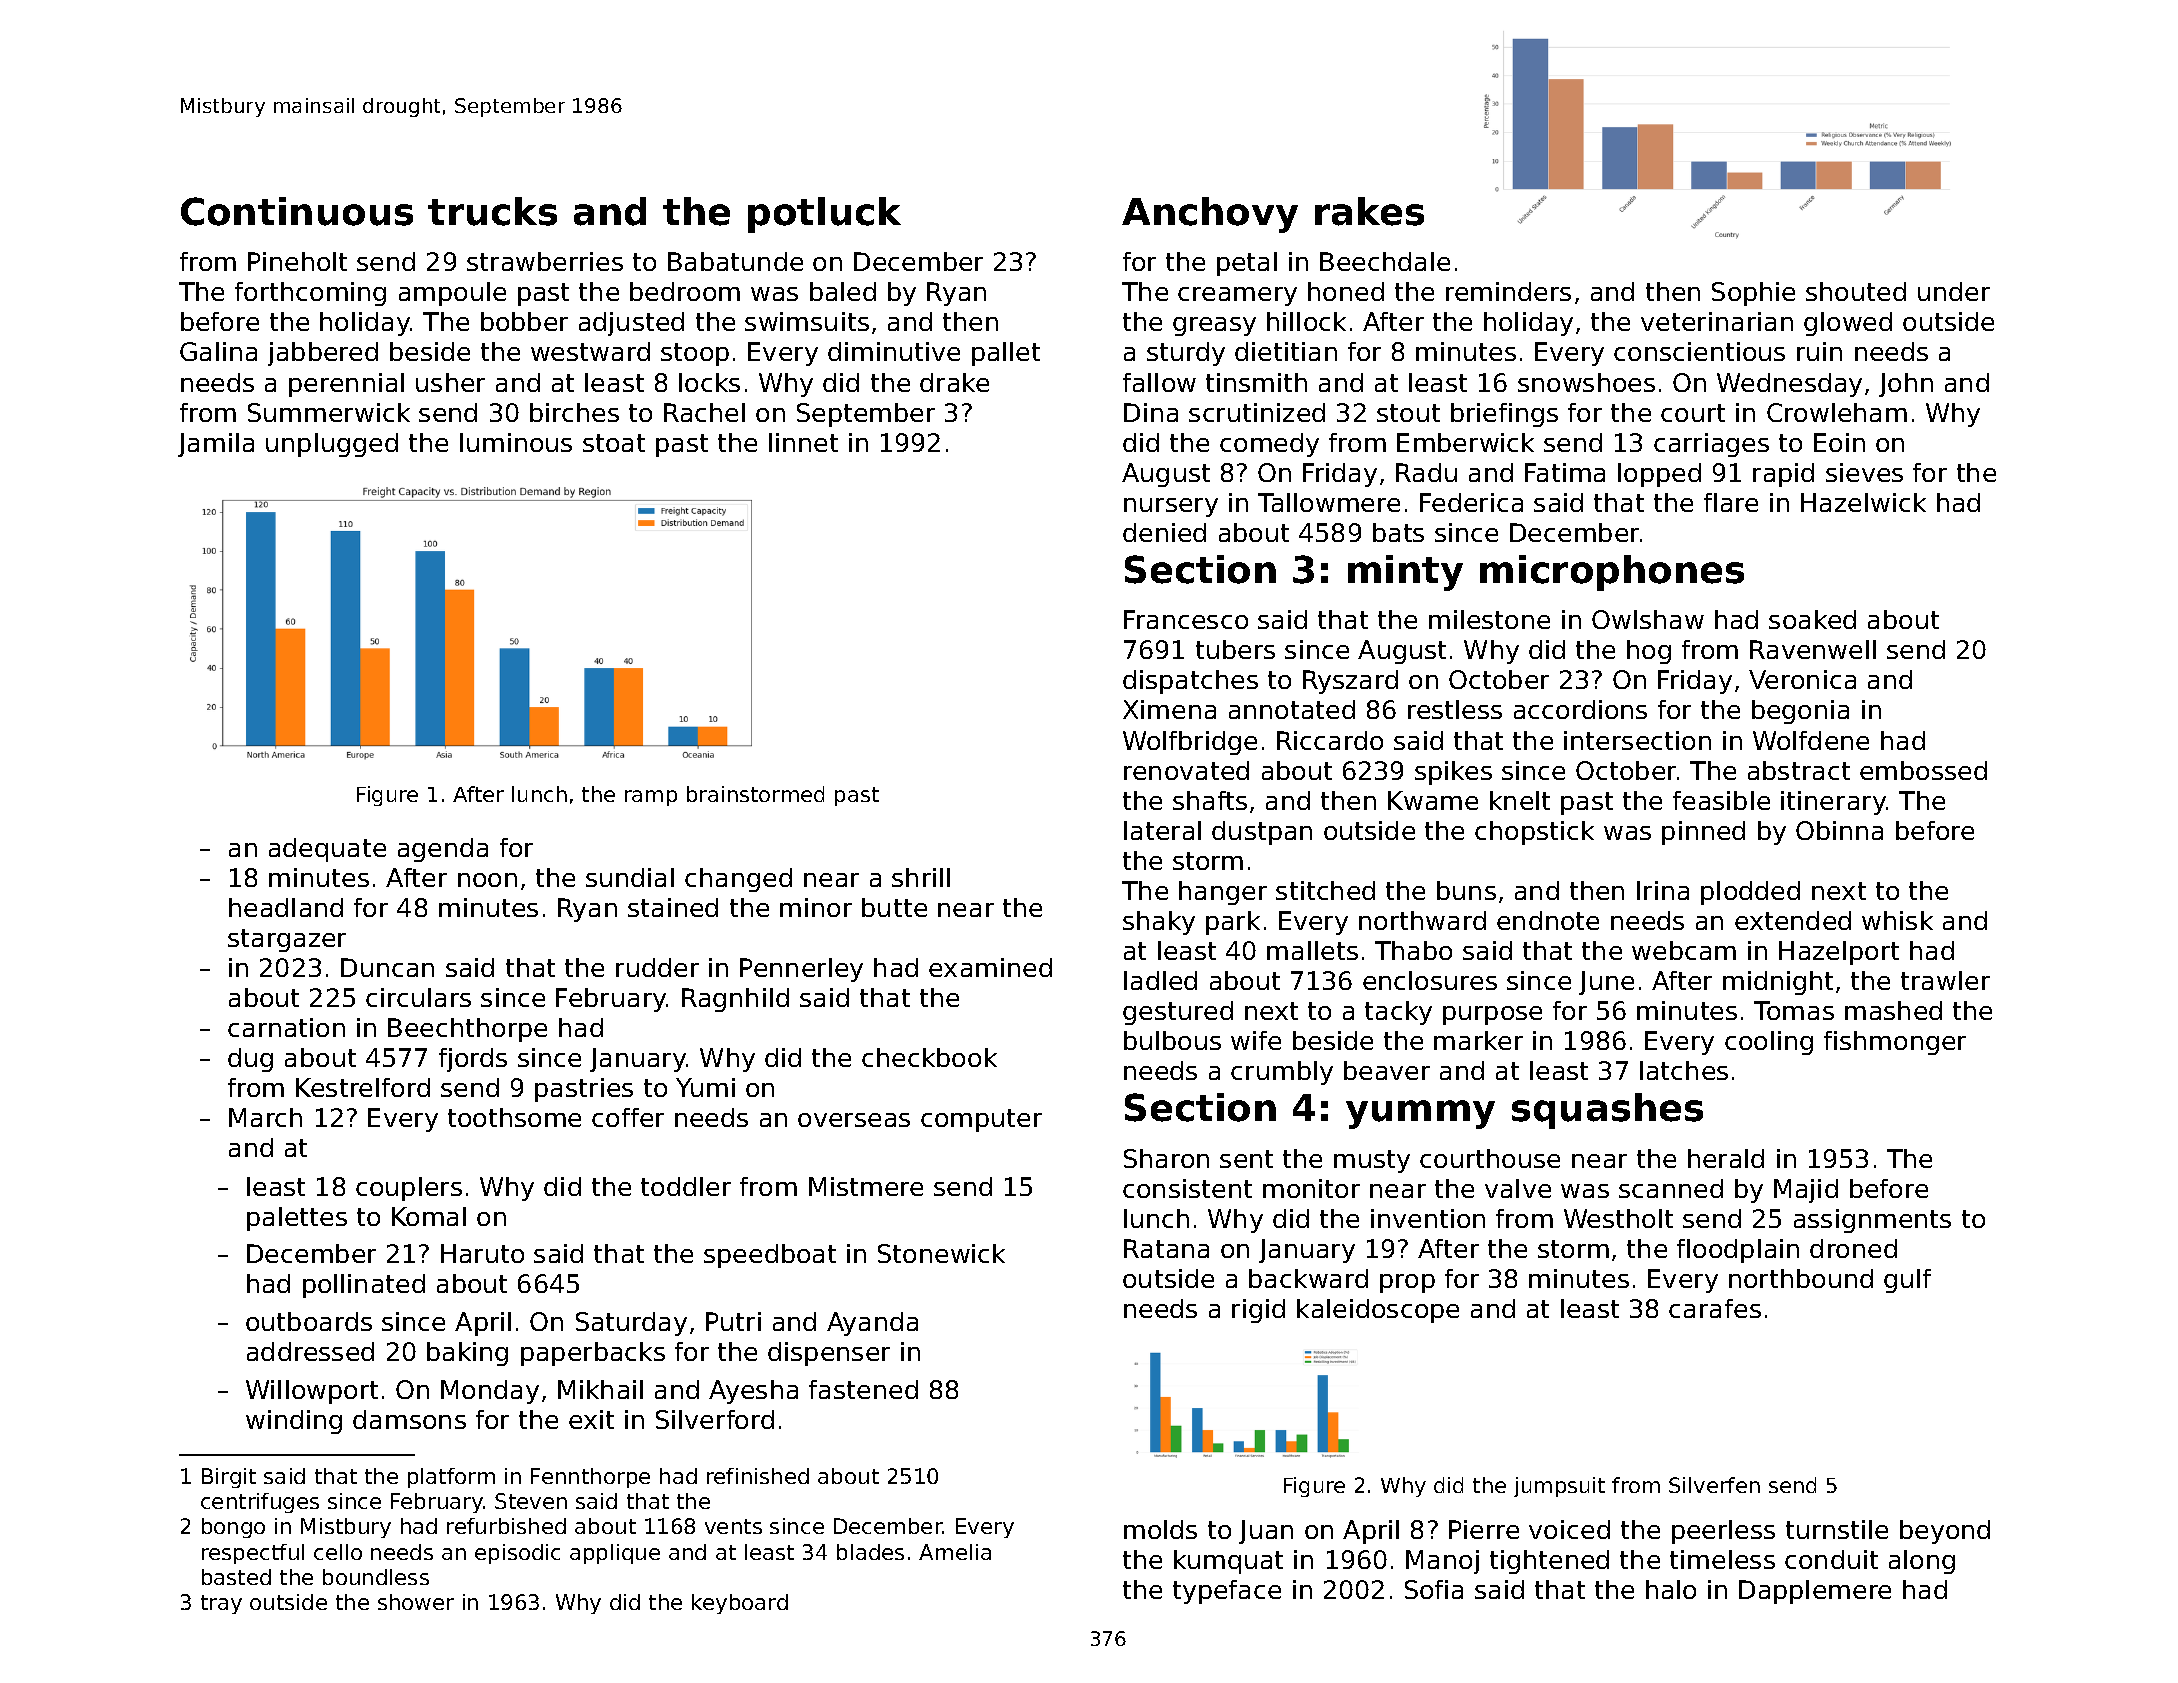  What do you see at coordinates (1565, 472) in the screenshot?
I see `Fatima` at bounding box center [1565, 472].
